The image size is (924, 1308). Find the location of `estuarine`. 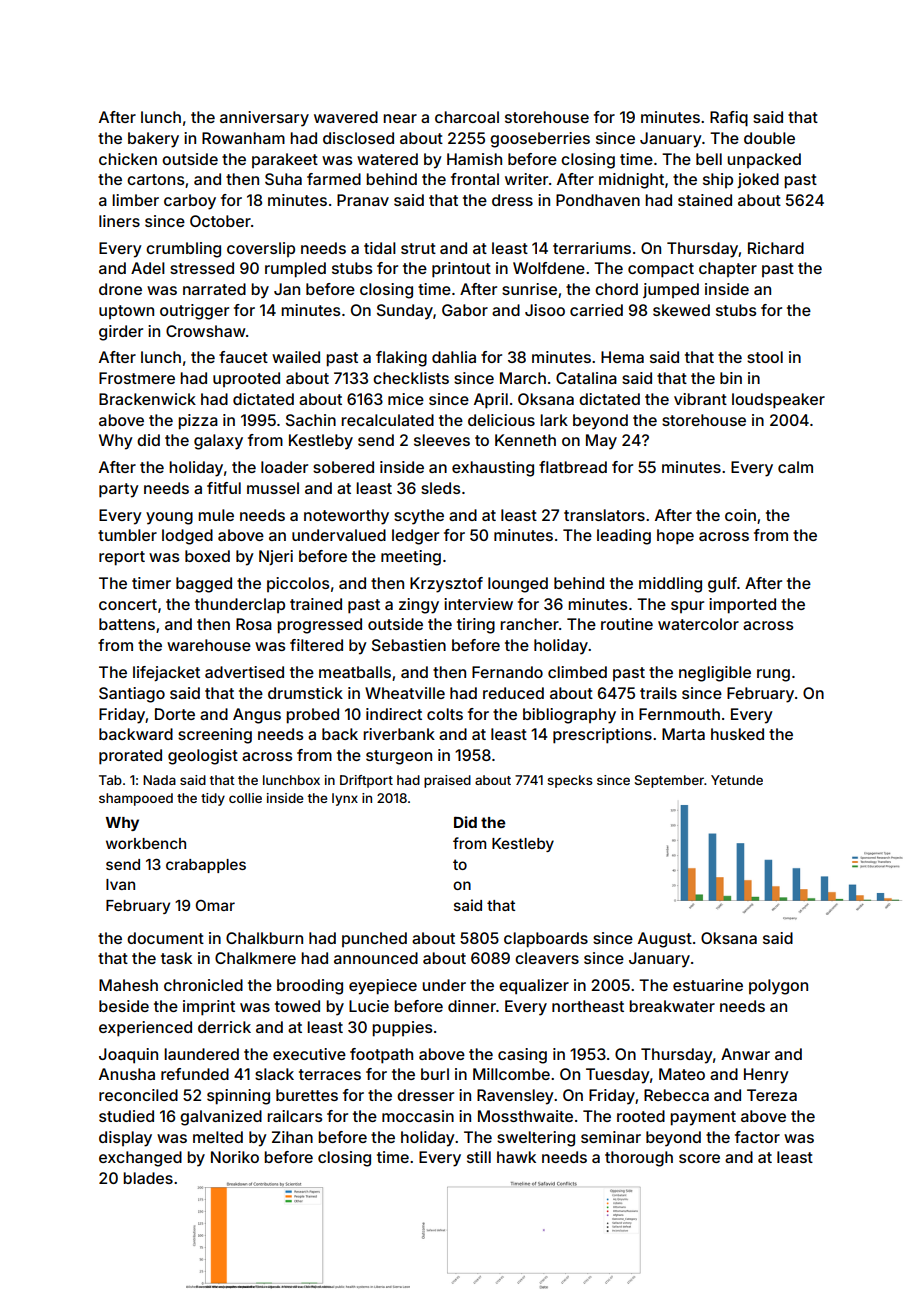

estuarine is located at coordinates (708, 985).
